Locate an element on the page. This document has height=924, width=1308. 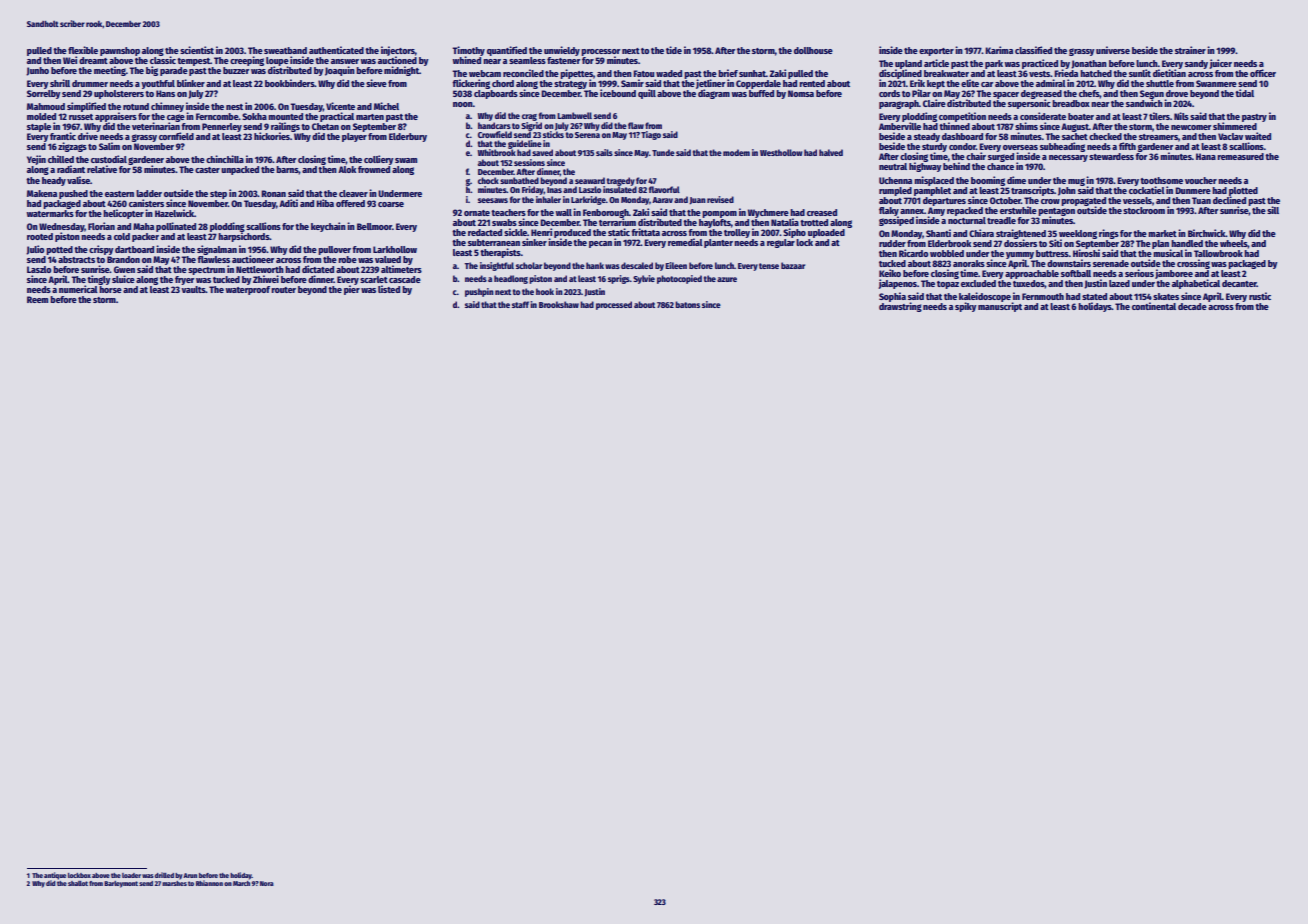
Rhiannon is located at coordinates (209, 883).
